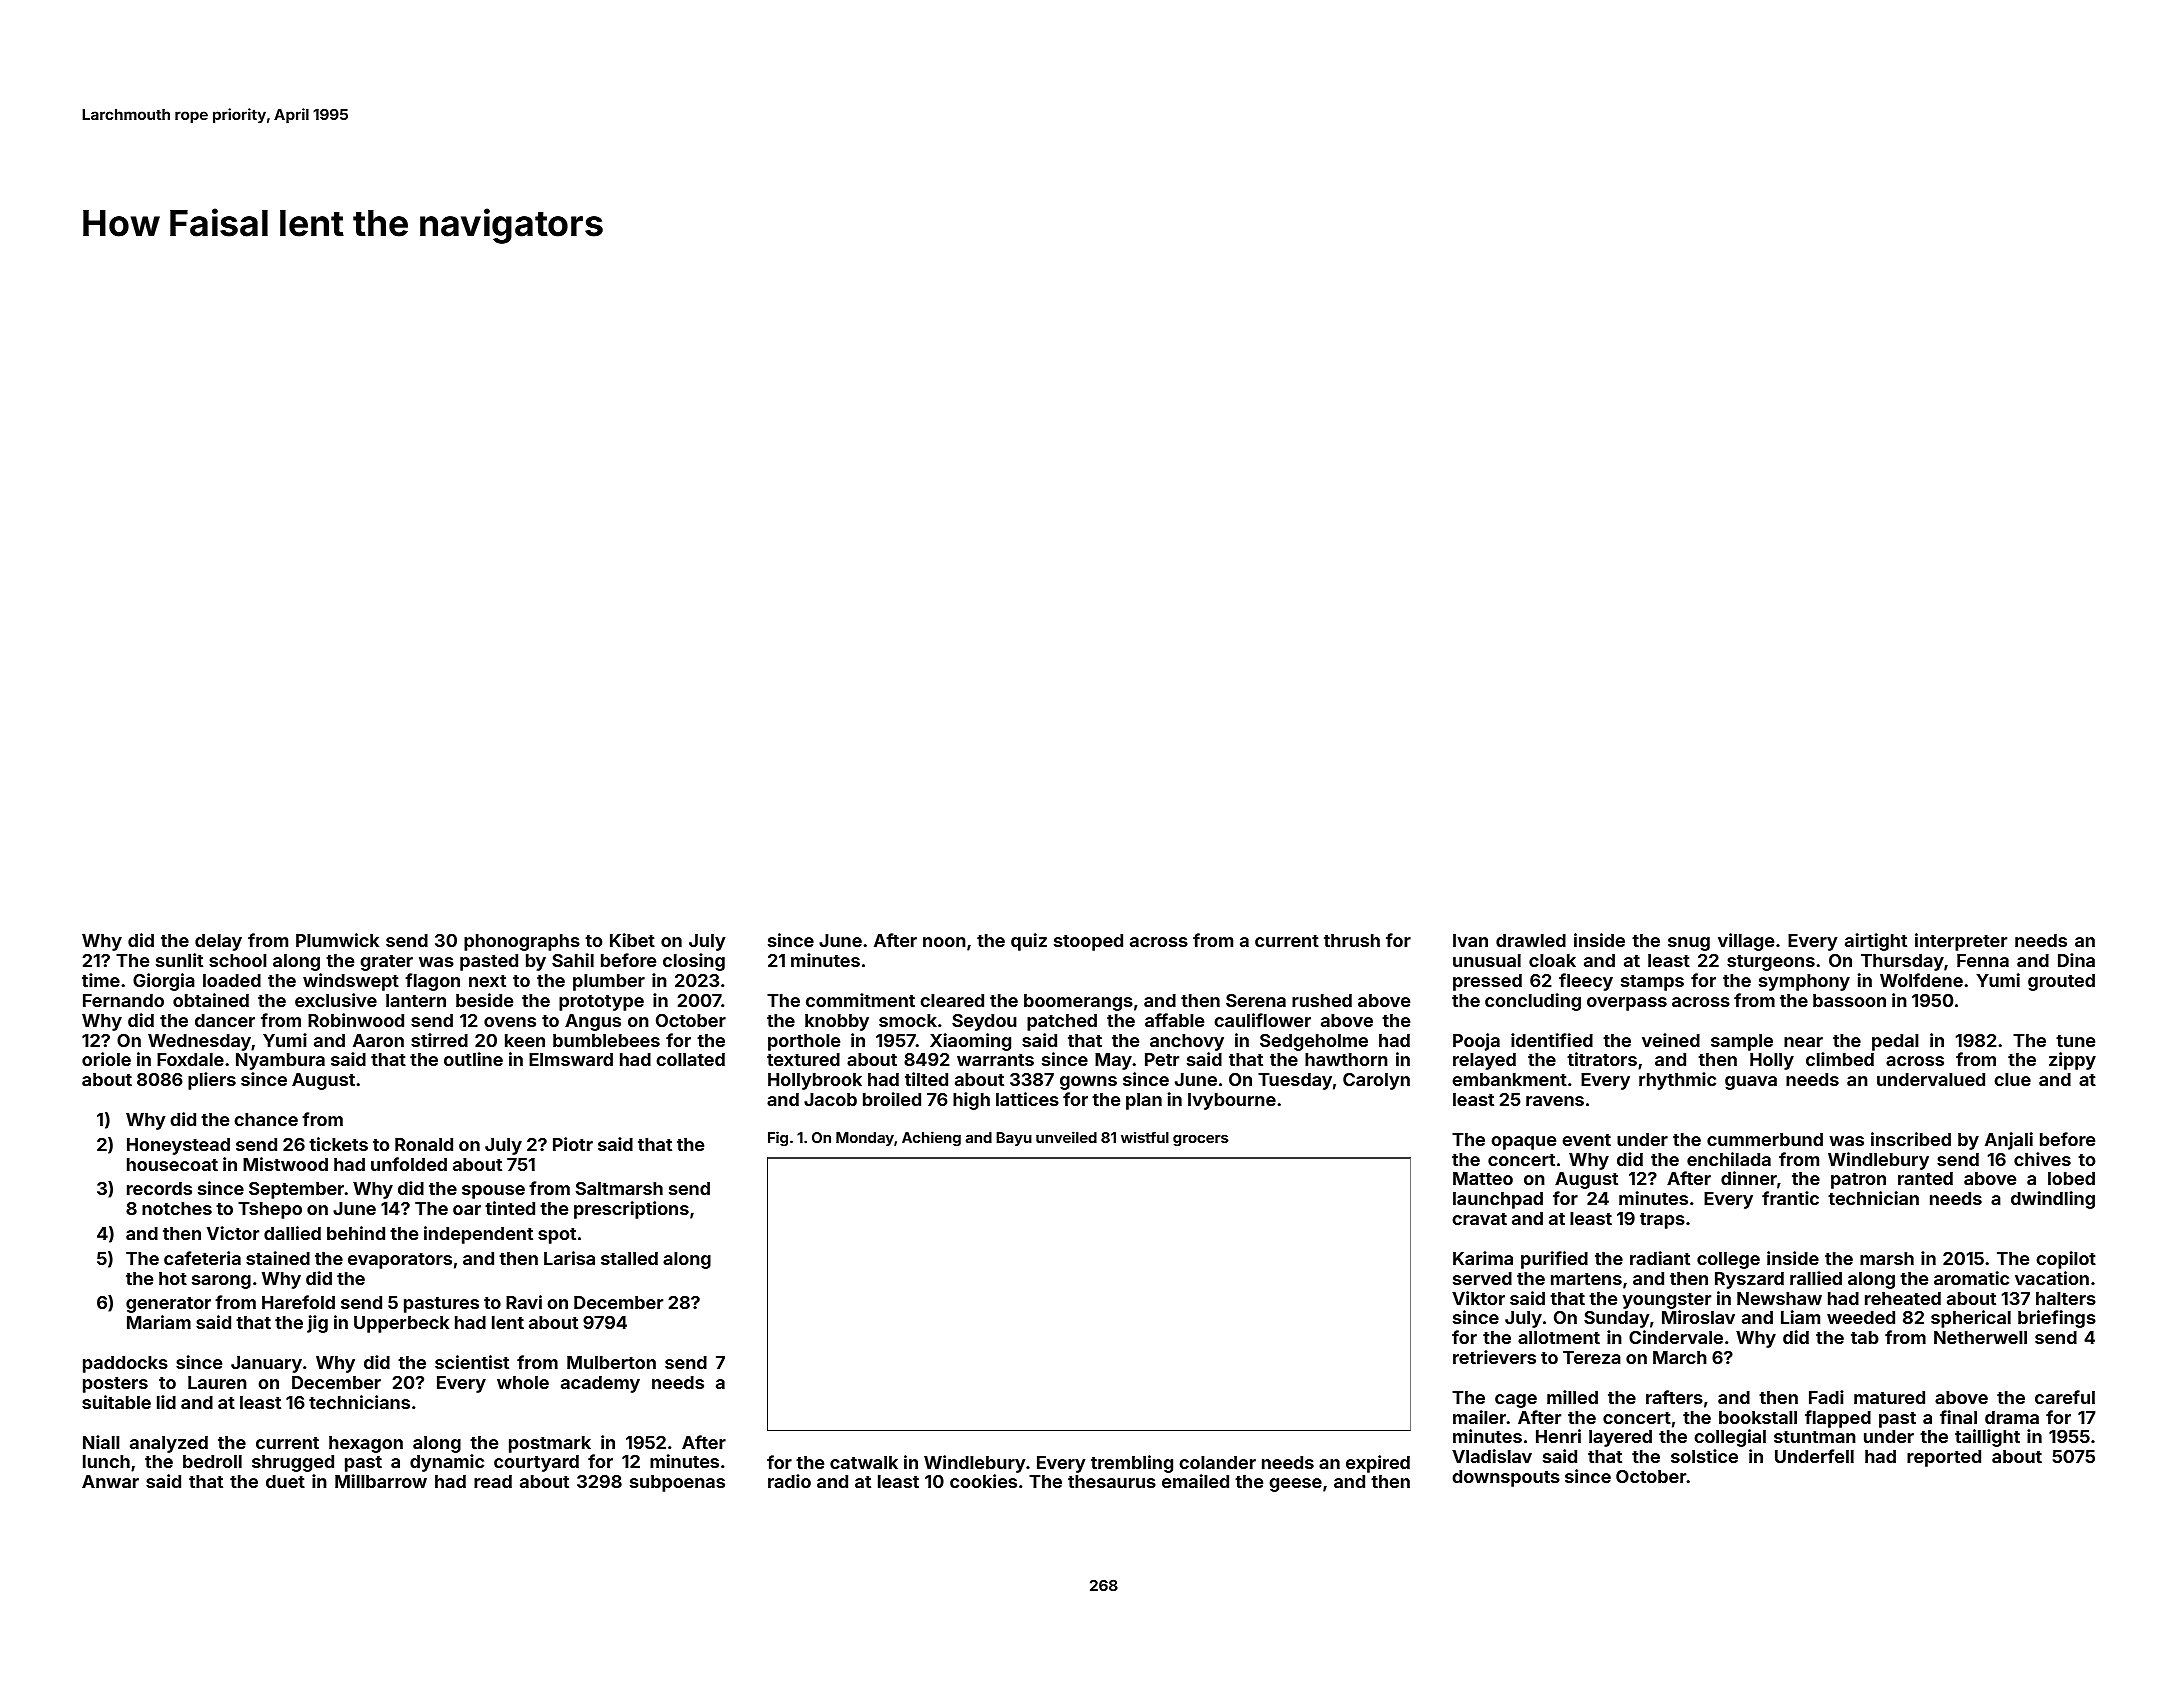 The height and width of the document is (1683, 2178). What do you see at coordinates (1971, 1278) in the document?
I see `aromatic` at bounding box center [1971, 1278].
